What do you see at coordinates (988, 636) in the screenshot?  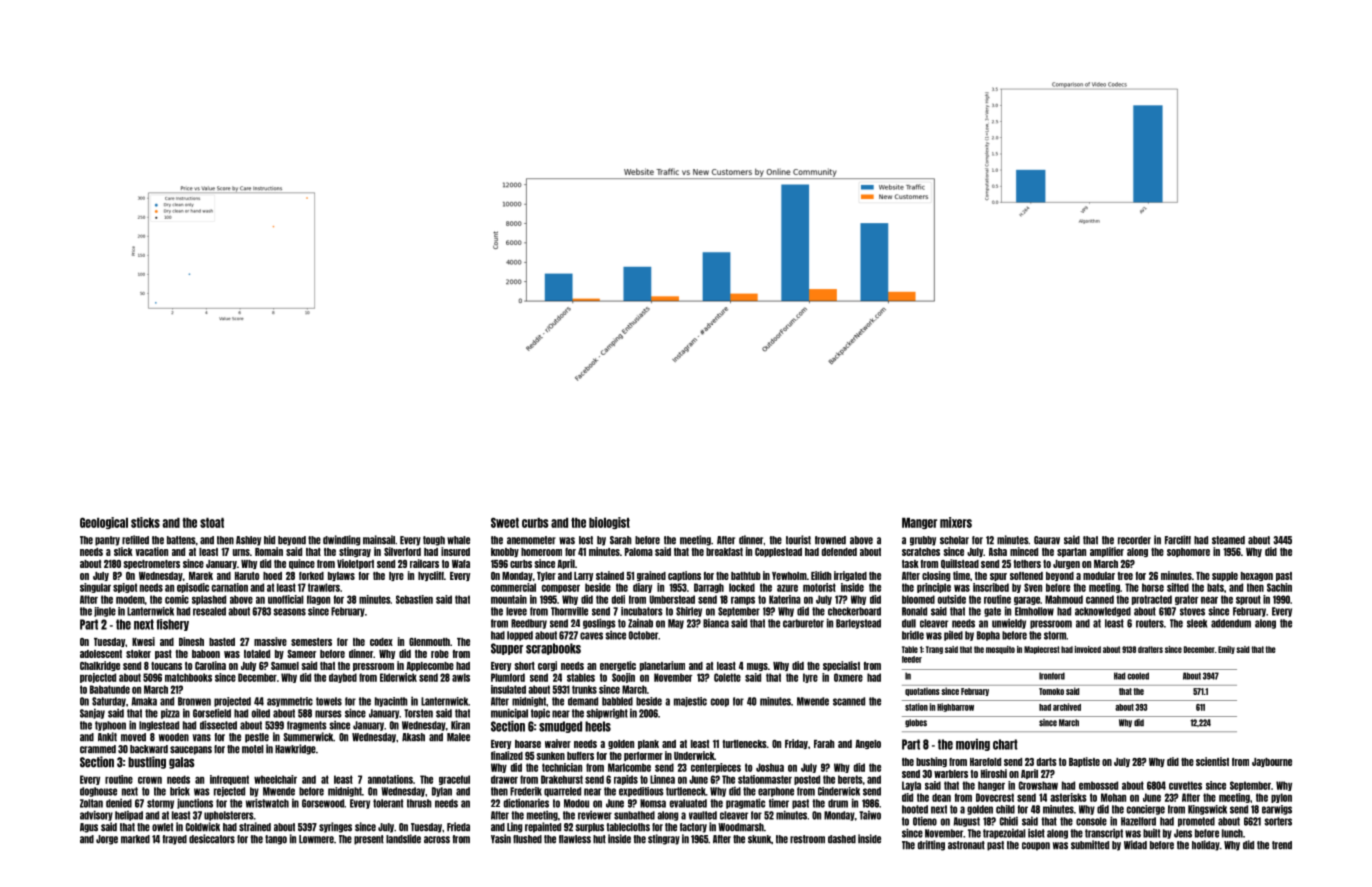 I see `Bopha` at bounding box center [988, 636].
